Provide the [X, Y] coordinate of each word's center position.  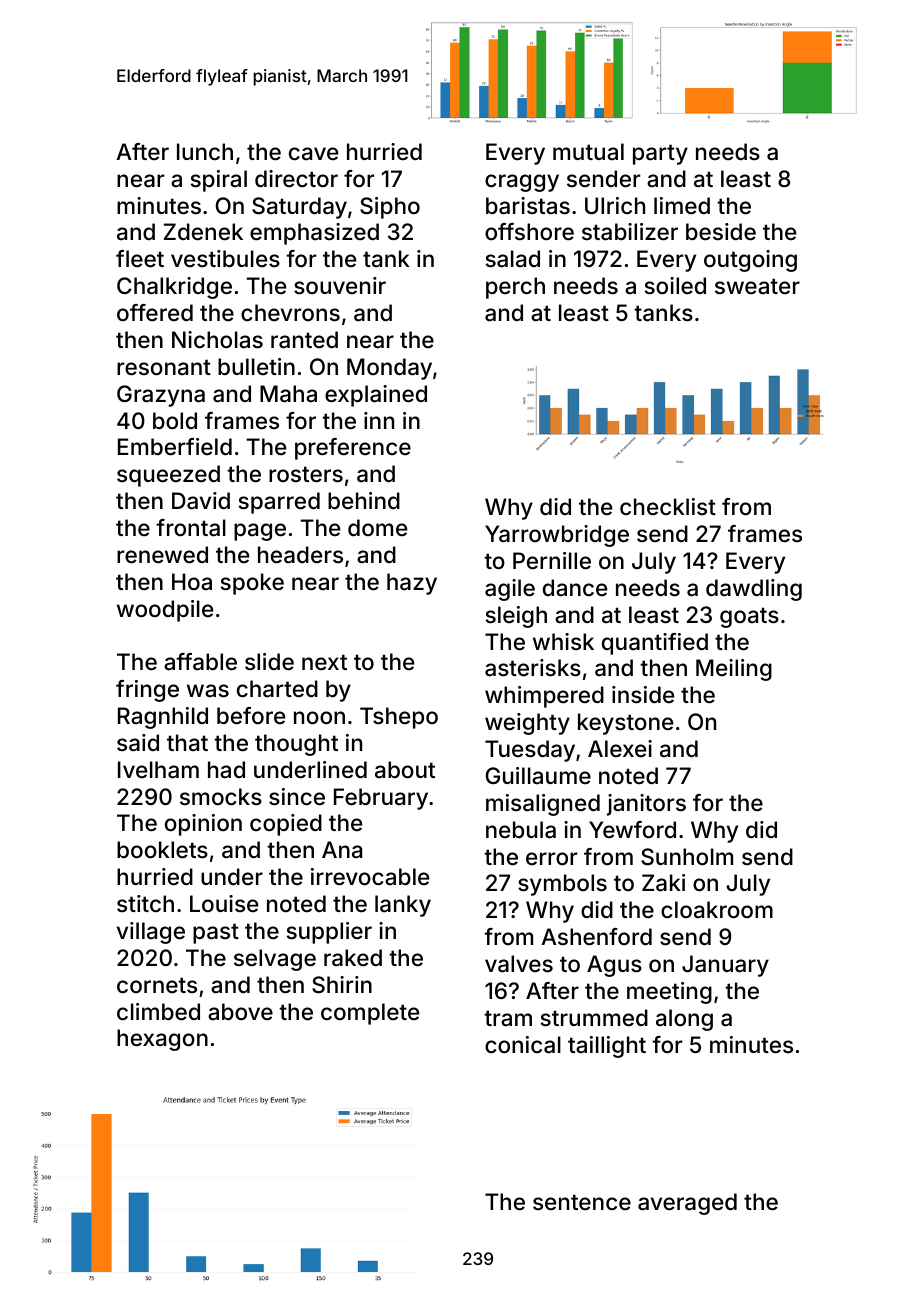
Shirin [342, 985]
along [684, 1020]
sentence [582, 1202]
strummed [594, 1018]
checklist [668, 506]
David [201, 501]
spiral [219, 181]
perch [515, 288]
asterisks [533, 668]
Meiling [734, 670]
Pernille [552, 561]
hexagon [162, 1040]
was [208, 691]
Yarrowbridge [557, 536]
